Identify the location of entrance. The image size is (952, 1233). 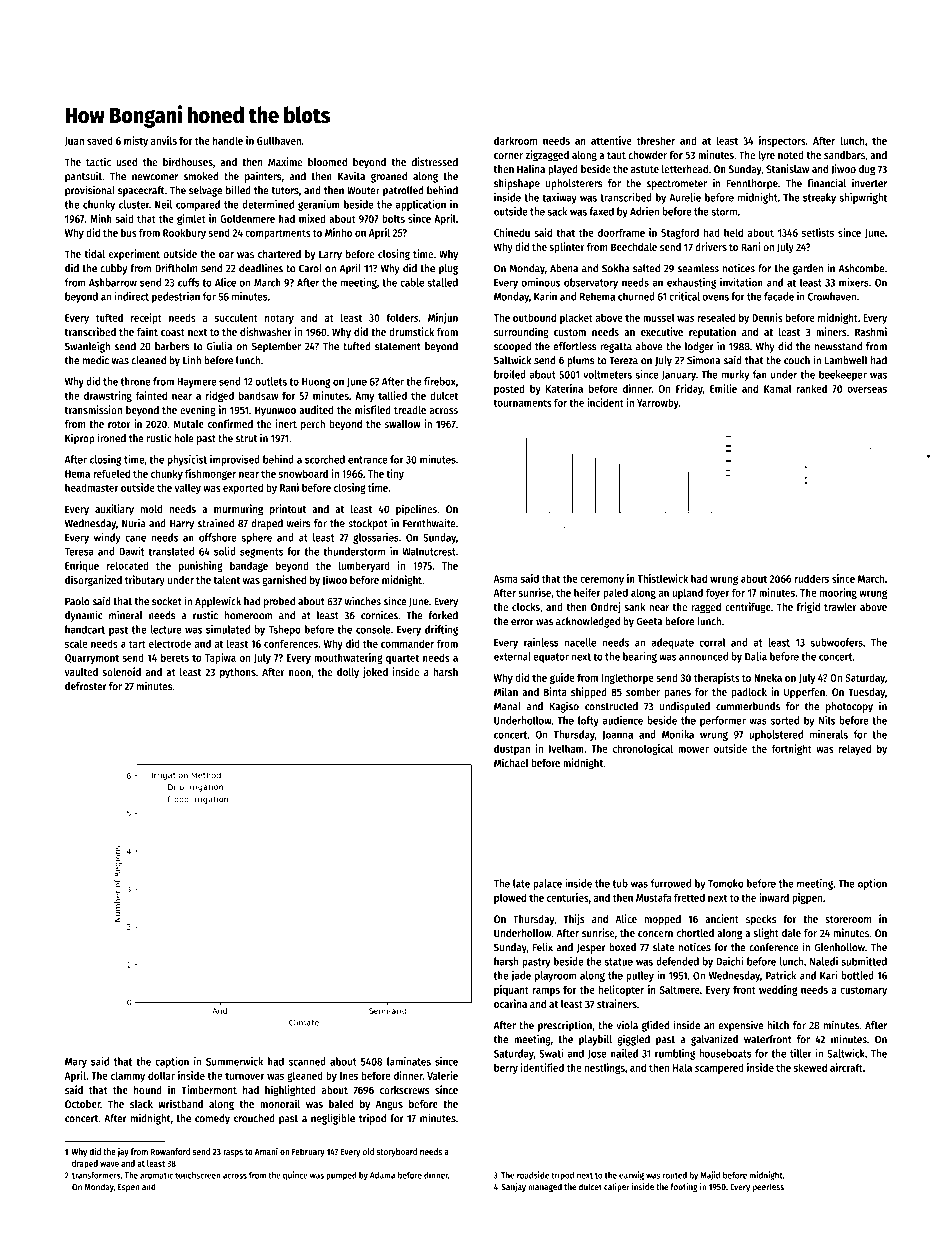
(367, 460).
